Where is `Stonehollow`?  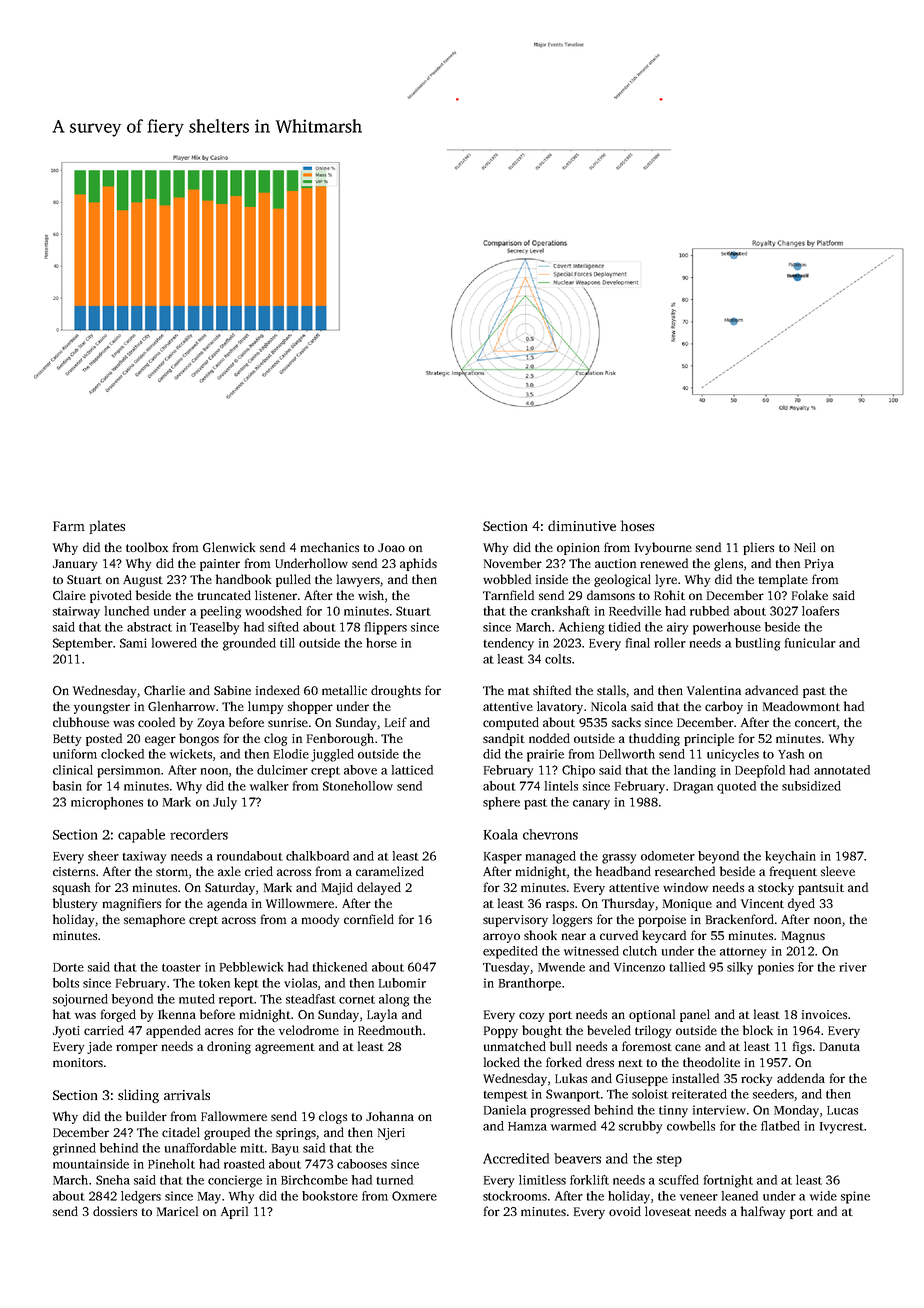
Stonehollow is located at coordinates (358, 786).
